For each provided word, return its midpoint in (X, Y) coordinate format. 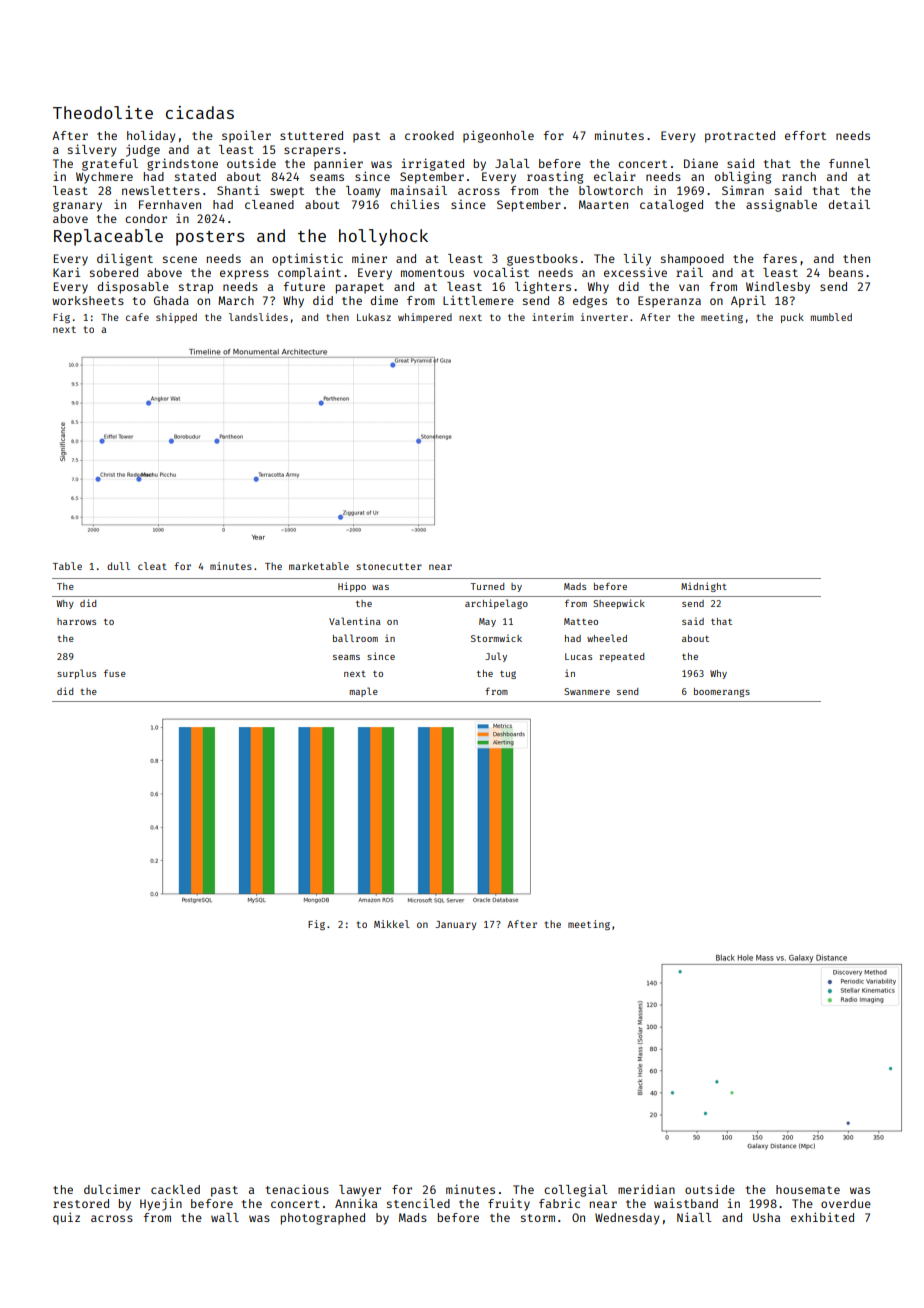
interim (553, 317)
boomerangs (722, 692)
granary (77, 207)
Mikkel (392, 924)
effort (805, 135)
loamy (363, 192)
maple (363, 692)
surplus (76, 674)
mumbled (831, 317)
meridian (646, 1189)
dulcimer (112, 1189)
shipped (176, 318)
